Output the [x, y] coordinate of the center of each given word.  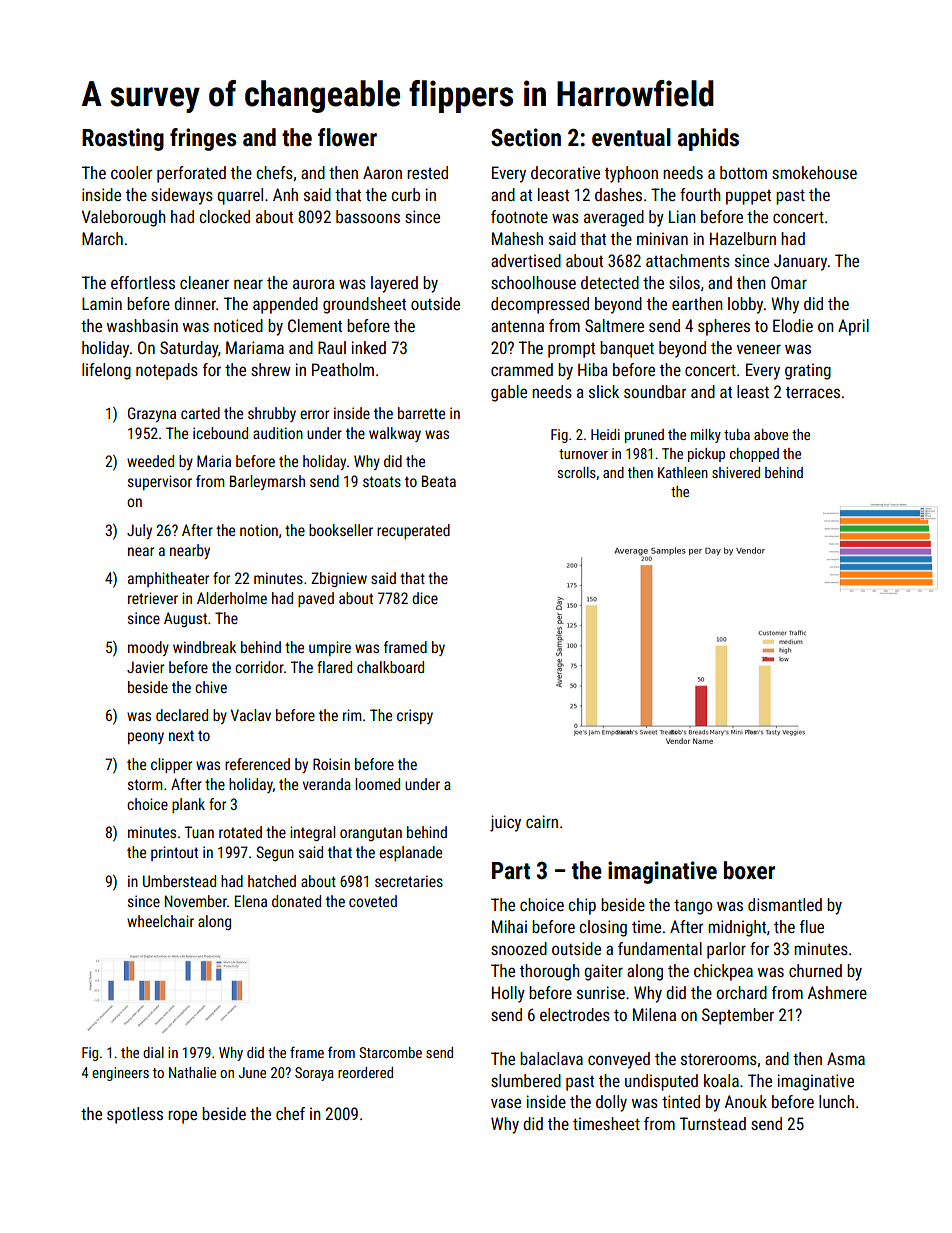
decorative [565, 172]
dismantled [785, 904]
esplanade [410, 853]
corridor [259, 667]
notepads [167, 371]
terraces [813, 392]
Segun [275, 853]
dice [425, 598]
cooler [132, 172]
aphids [708, 139]
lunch [836, 1101]
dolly [611, 1103]
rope [182, 1117]
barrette [421, 413]
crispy [415, 716]
